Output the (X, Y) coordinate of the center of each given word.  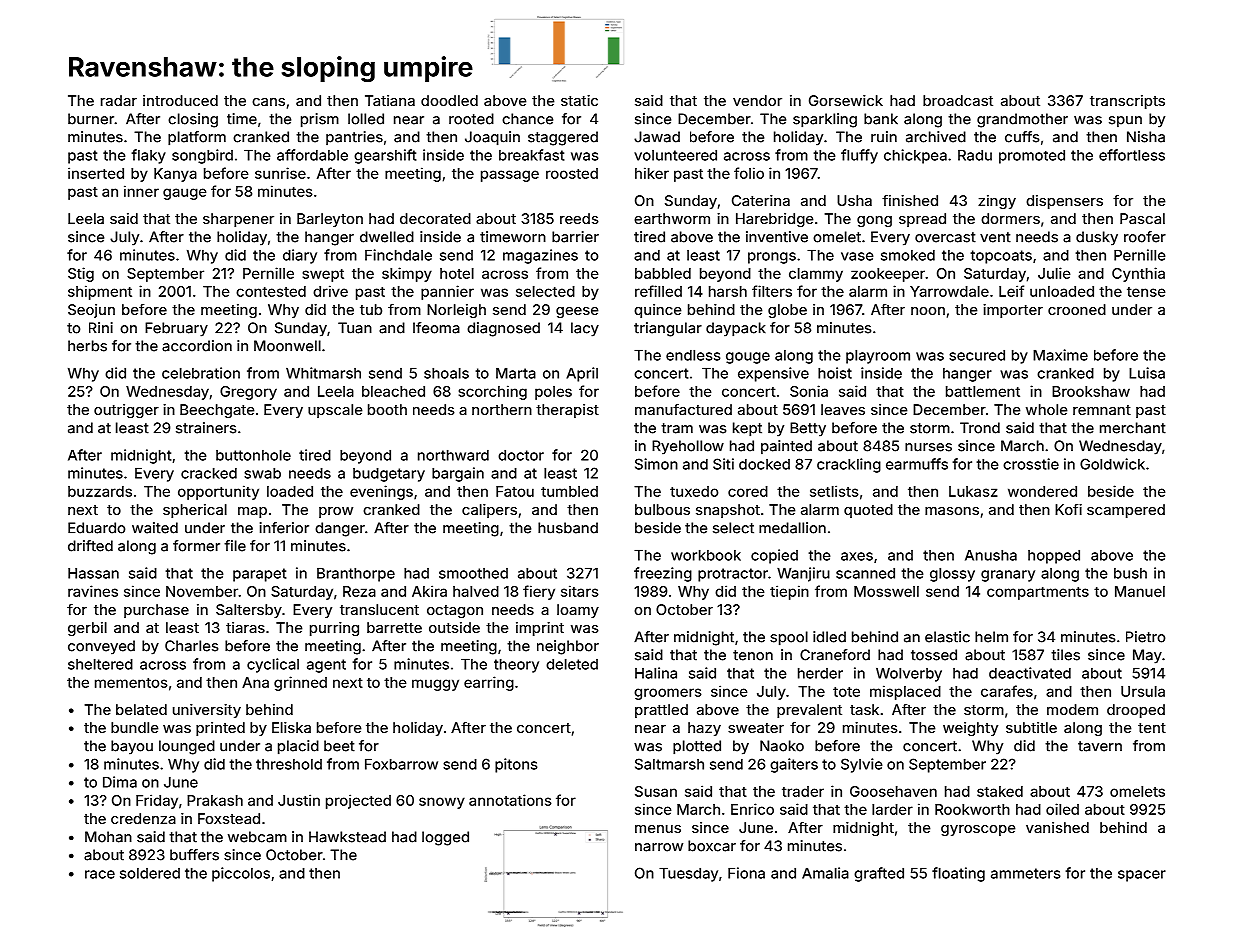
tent (1152, 728)
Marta (516, 373)
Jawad (657, 137)
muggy (435, 685)
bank (881, 119)
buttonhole (253, 455)
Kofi (1068, 509)
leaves (843, 409)
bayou (132, 747)
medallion (792, 528)
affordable (312, 155)
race (100, 874)
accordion (197, 346)
